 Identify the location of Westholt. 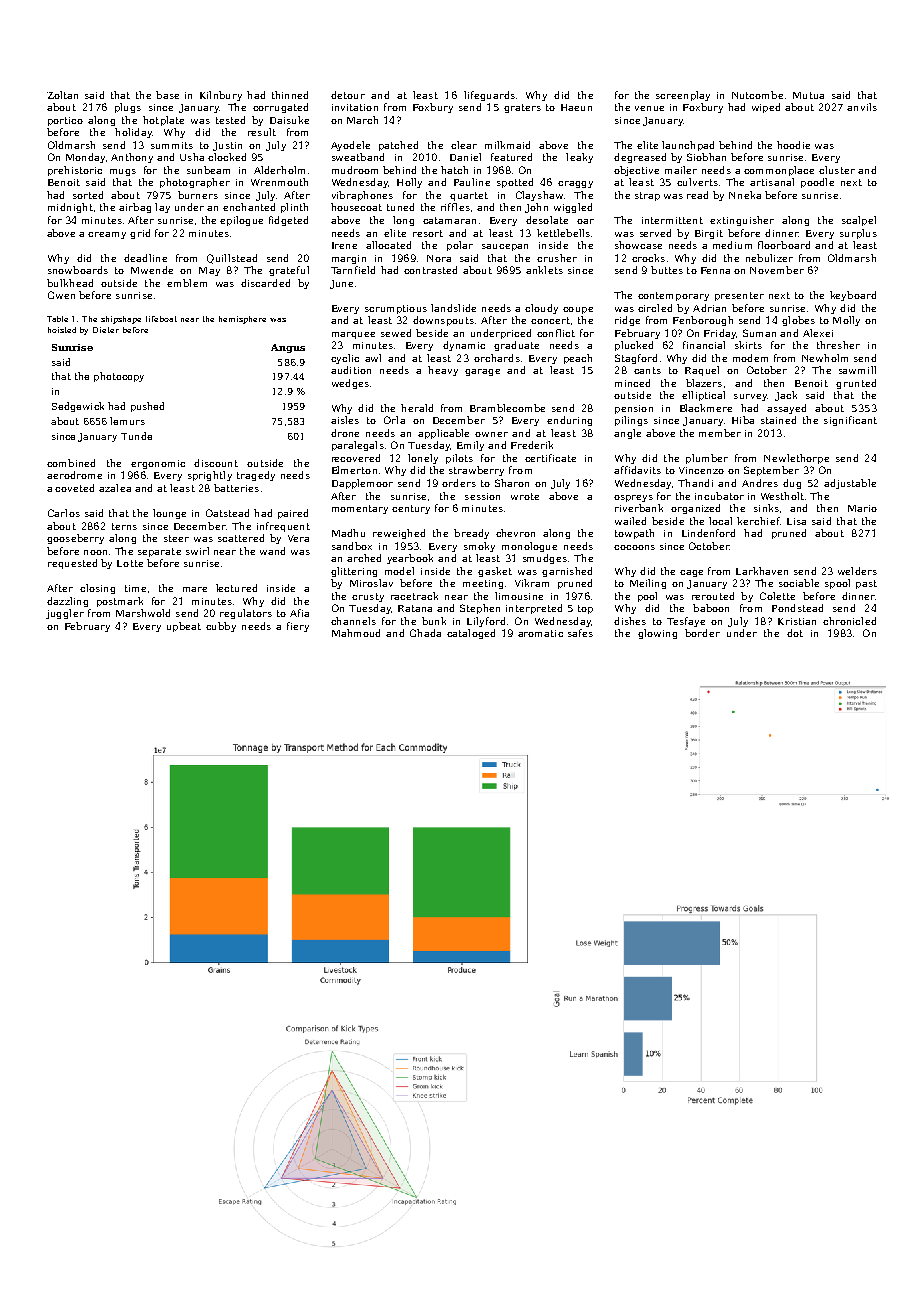
(782, 496).
